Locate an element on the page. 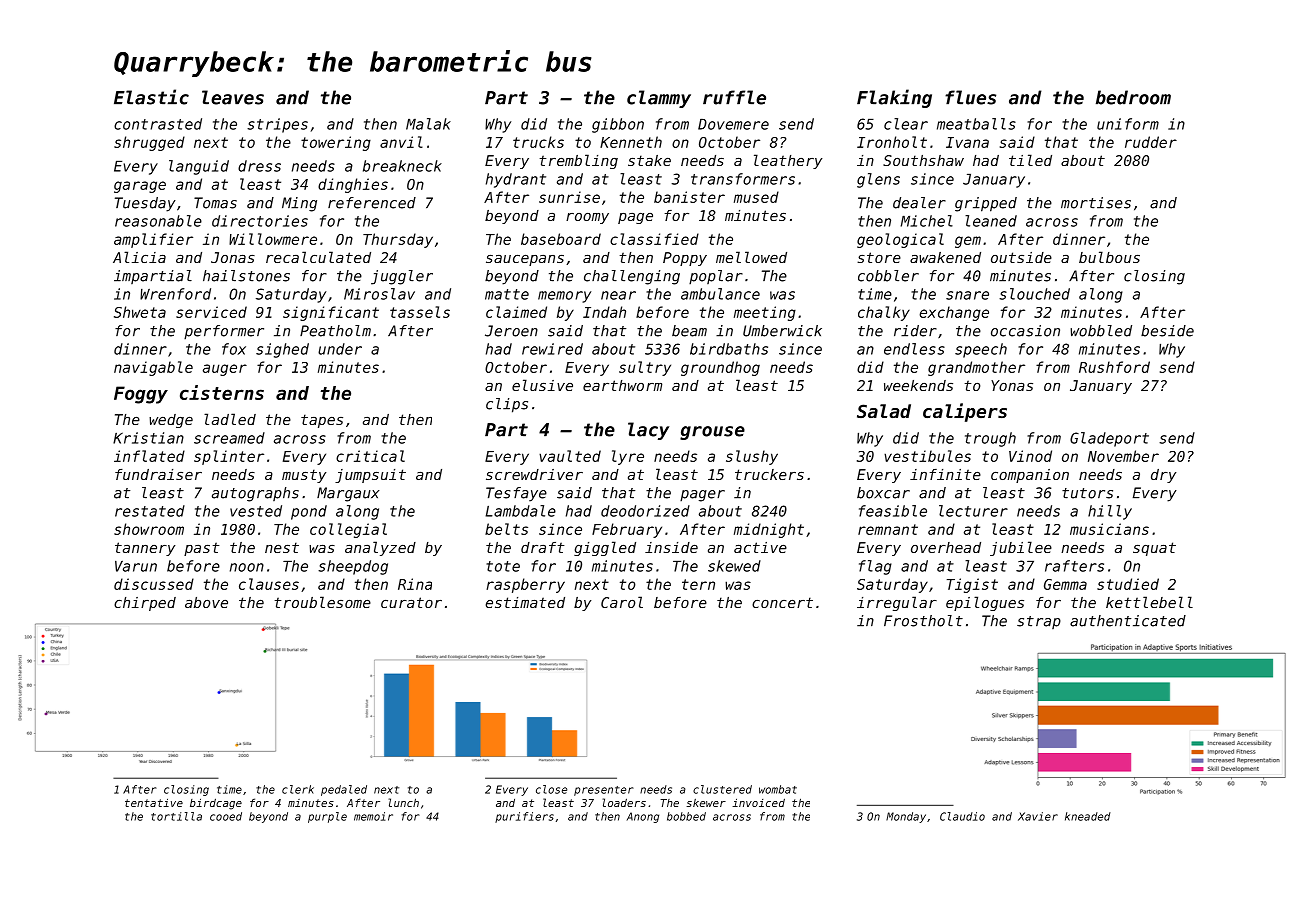 This document has width=1308, height=924. Elastic is located at coordinates (151, 97).
